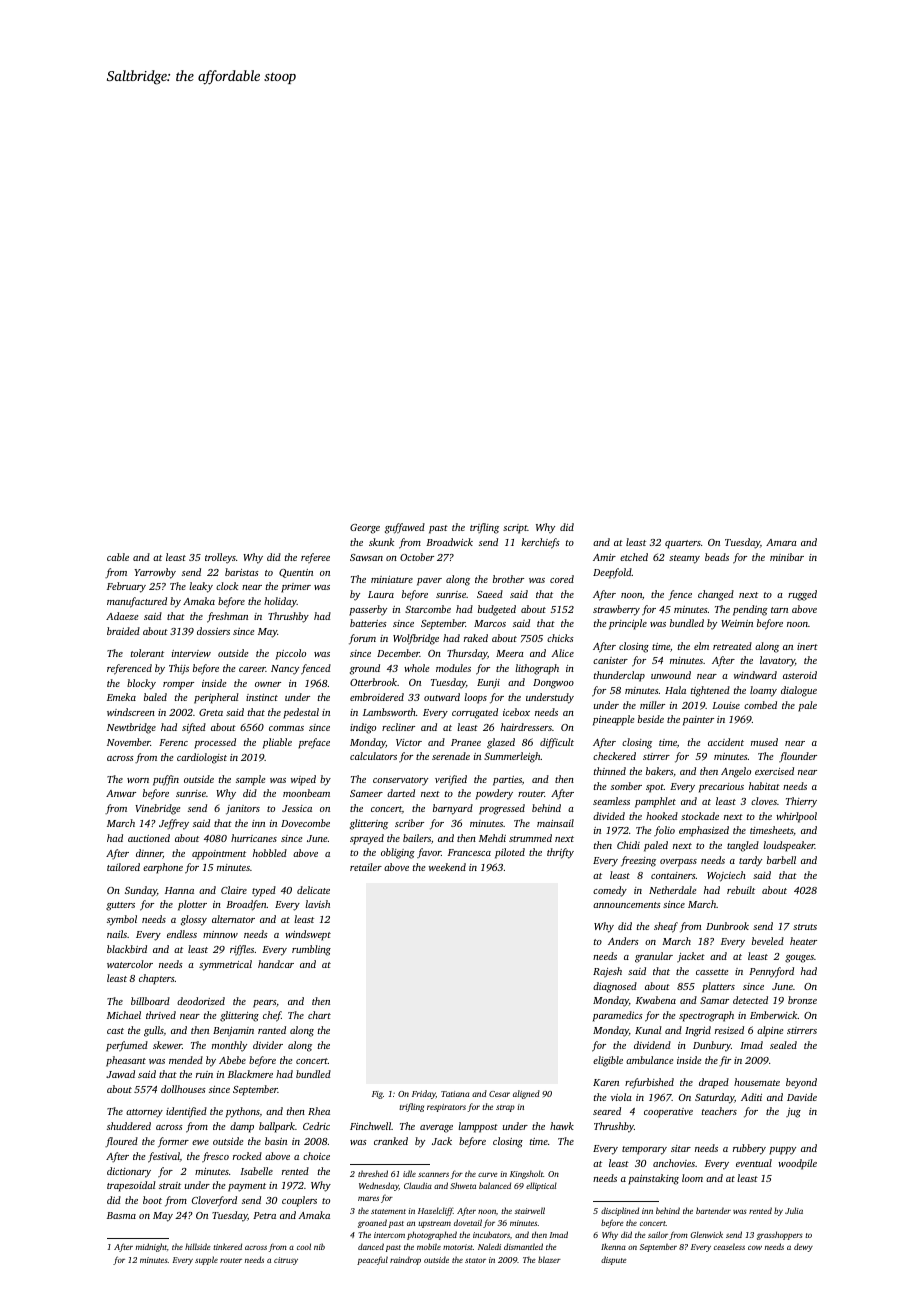 Image resolution: width=924 pixels, height=1308 pixels. Describe the element at coordinates (123, 631) in the screenshot. I see `braided` at that location.
